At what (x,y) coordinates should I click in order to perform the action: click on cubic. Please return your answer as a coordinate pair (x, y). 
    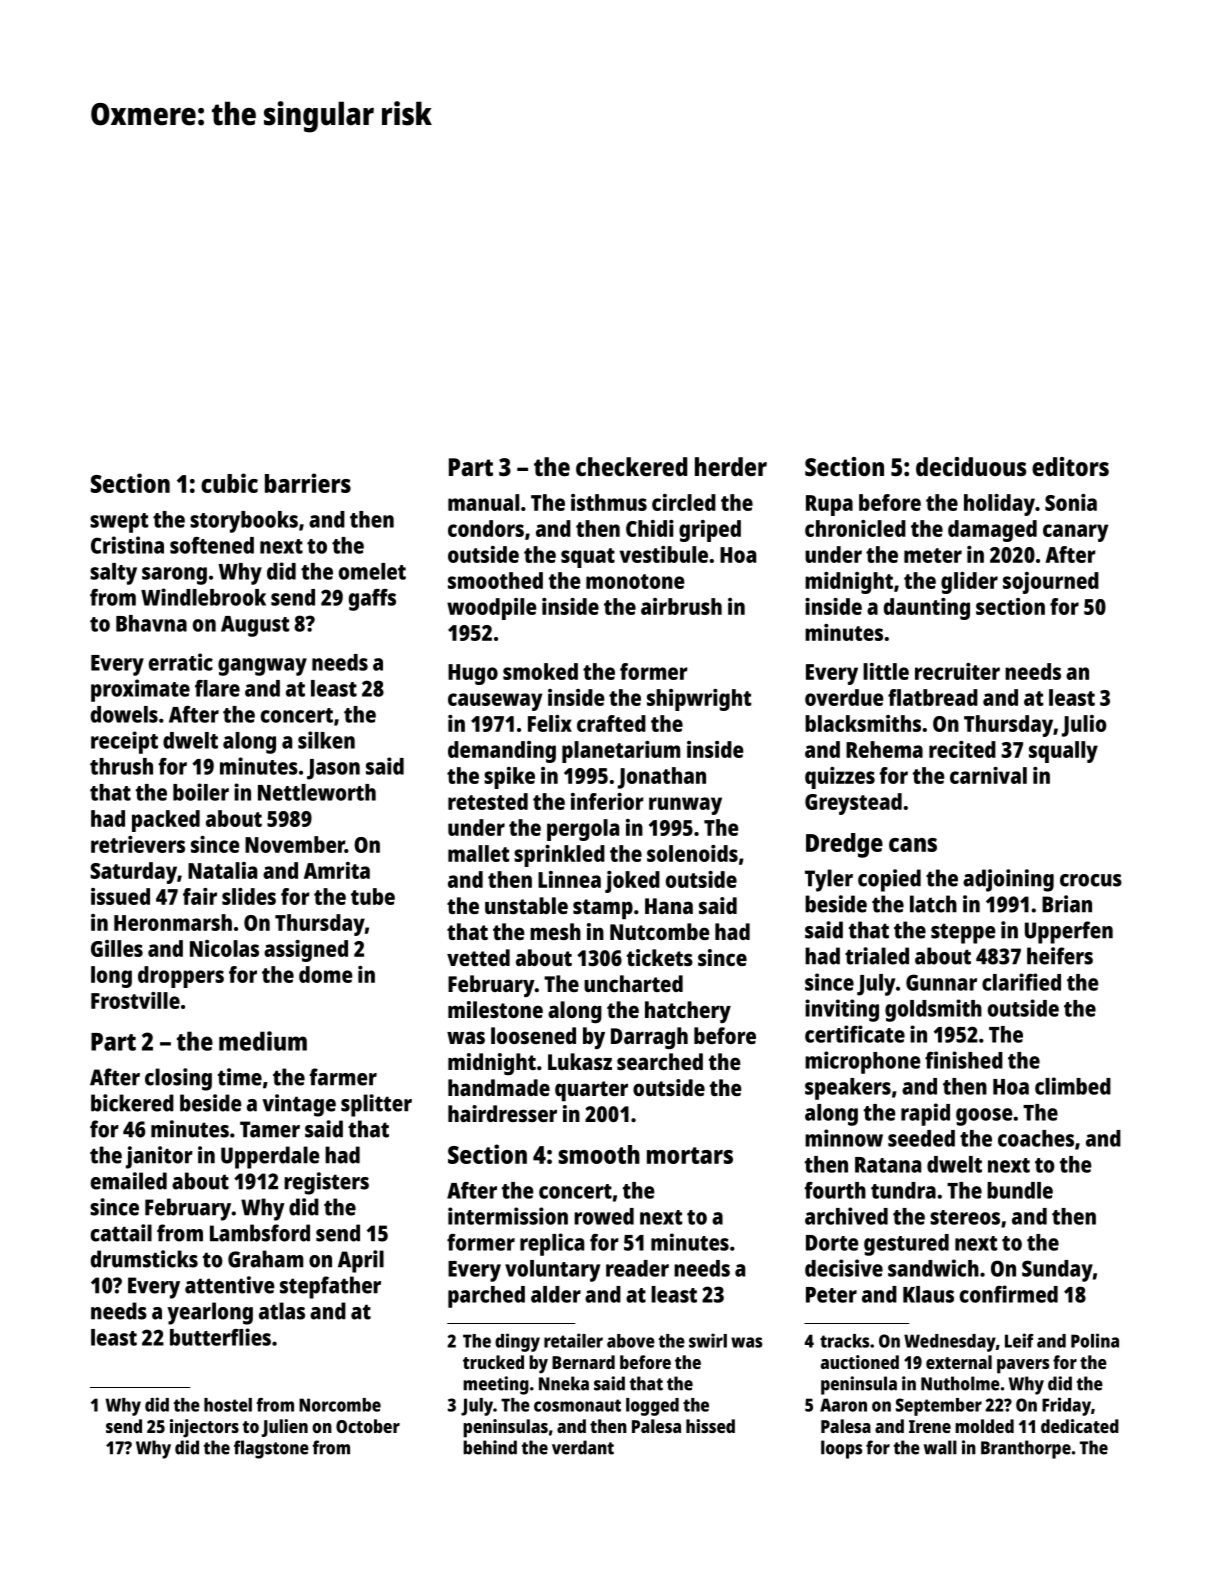
    Looking at the image, I should click on (229, 483).
